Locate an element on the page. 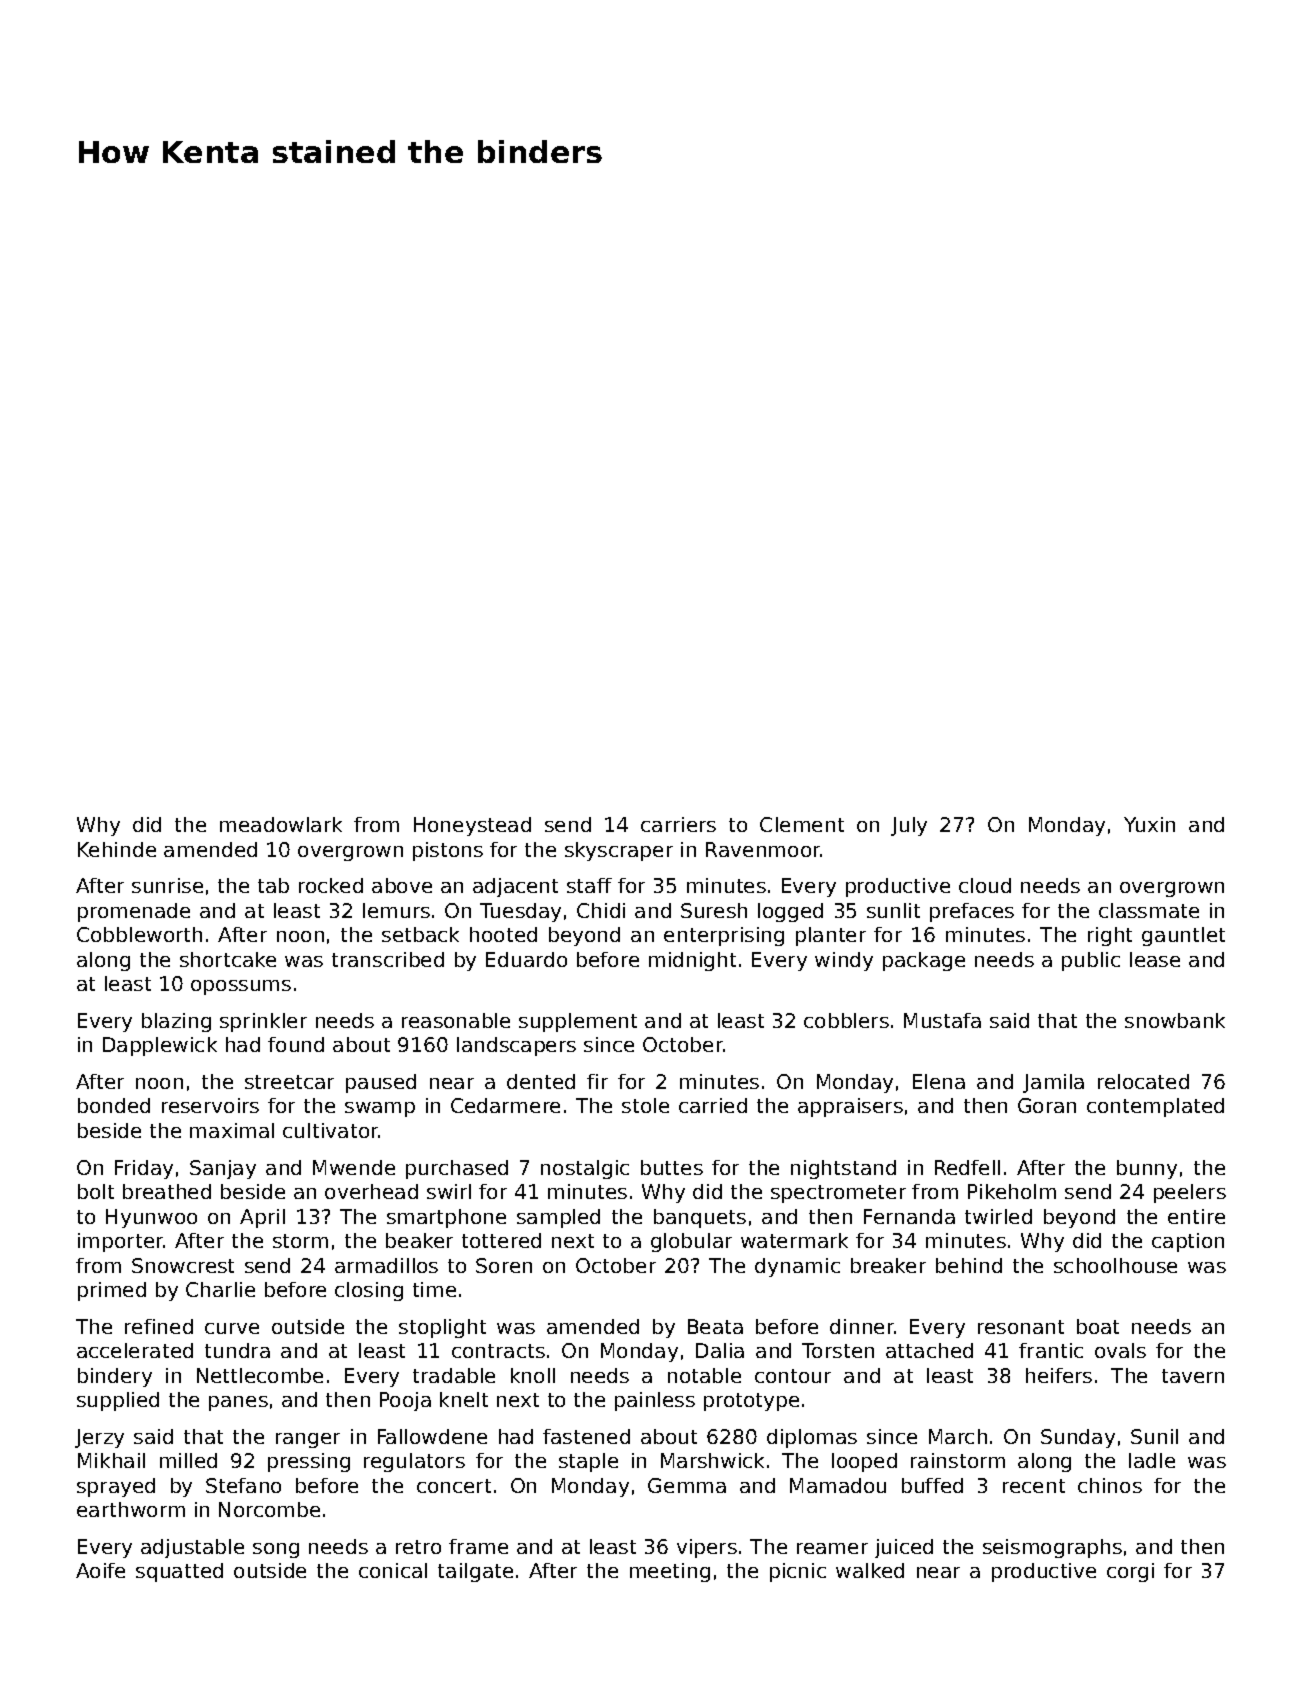 The width and height of the document is (1303, 1686). March is located at coordinates (958, 1436).
